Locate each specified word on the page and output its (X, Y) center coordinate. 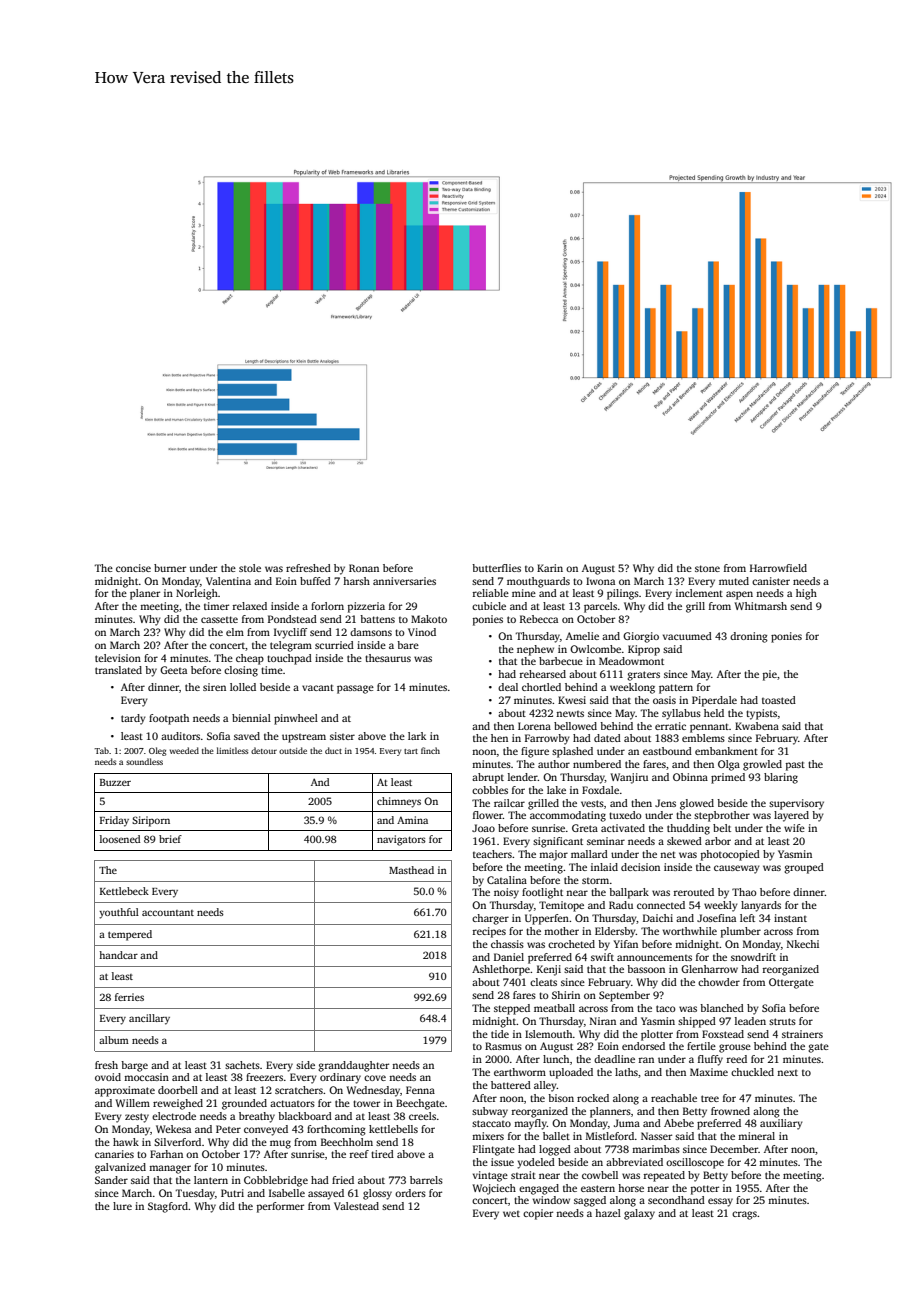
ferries (129, 997)
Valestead (356, 1206)
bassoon (646, 969)
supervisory (796, 804)
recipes (489, 932)
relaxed (250, 606)
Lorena (534, 726)
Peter (228, 1129)
